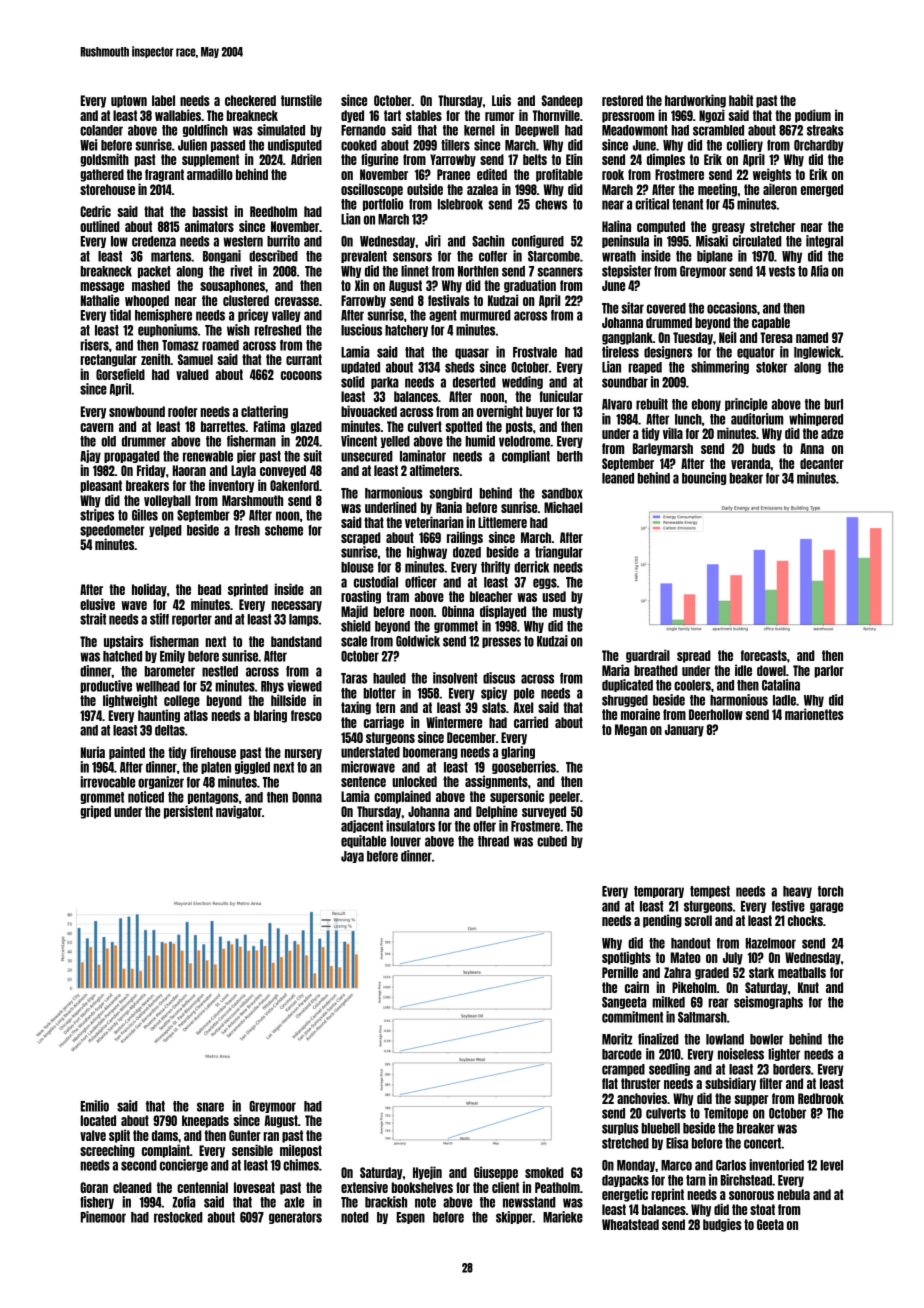 Image resolution: width=924 pixels, height=1308 pixels. I want to click on Megan, so click(631, 730).
